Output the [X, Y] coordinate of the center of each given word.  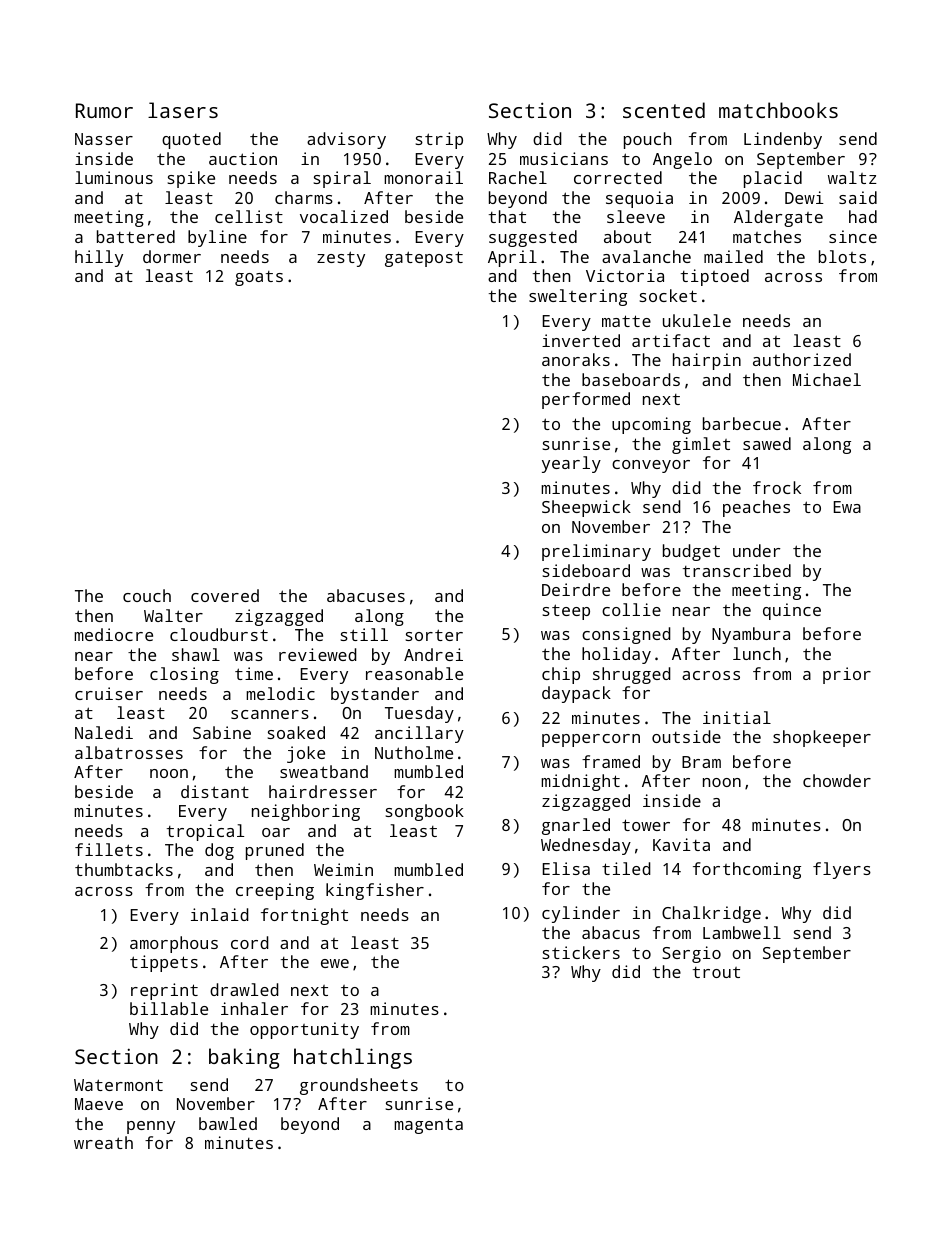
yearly [571, 464]
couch [147, 595]
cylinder [581, 914]
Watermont [118, 1085]
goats [259, 278]
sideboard [586, 570]
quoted [191, 140]
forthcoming [747, 870]
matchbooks [778, 110]
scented [664, 110]
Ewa [847, 507]
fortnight [304, 916]
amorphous [174, 944]
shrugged [632, 675]
